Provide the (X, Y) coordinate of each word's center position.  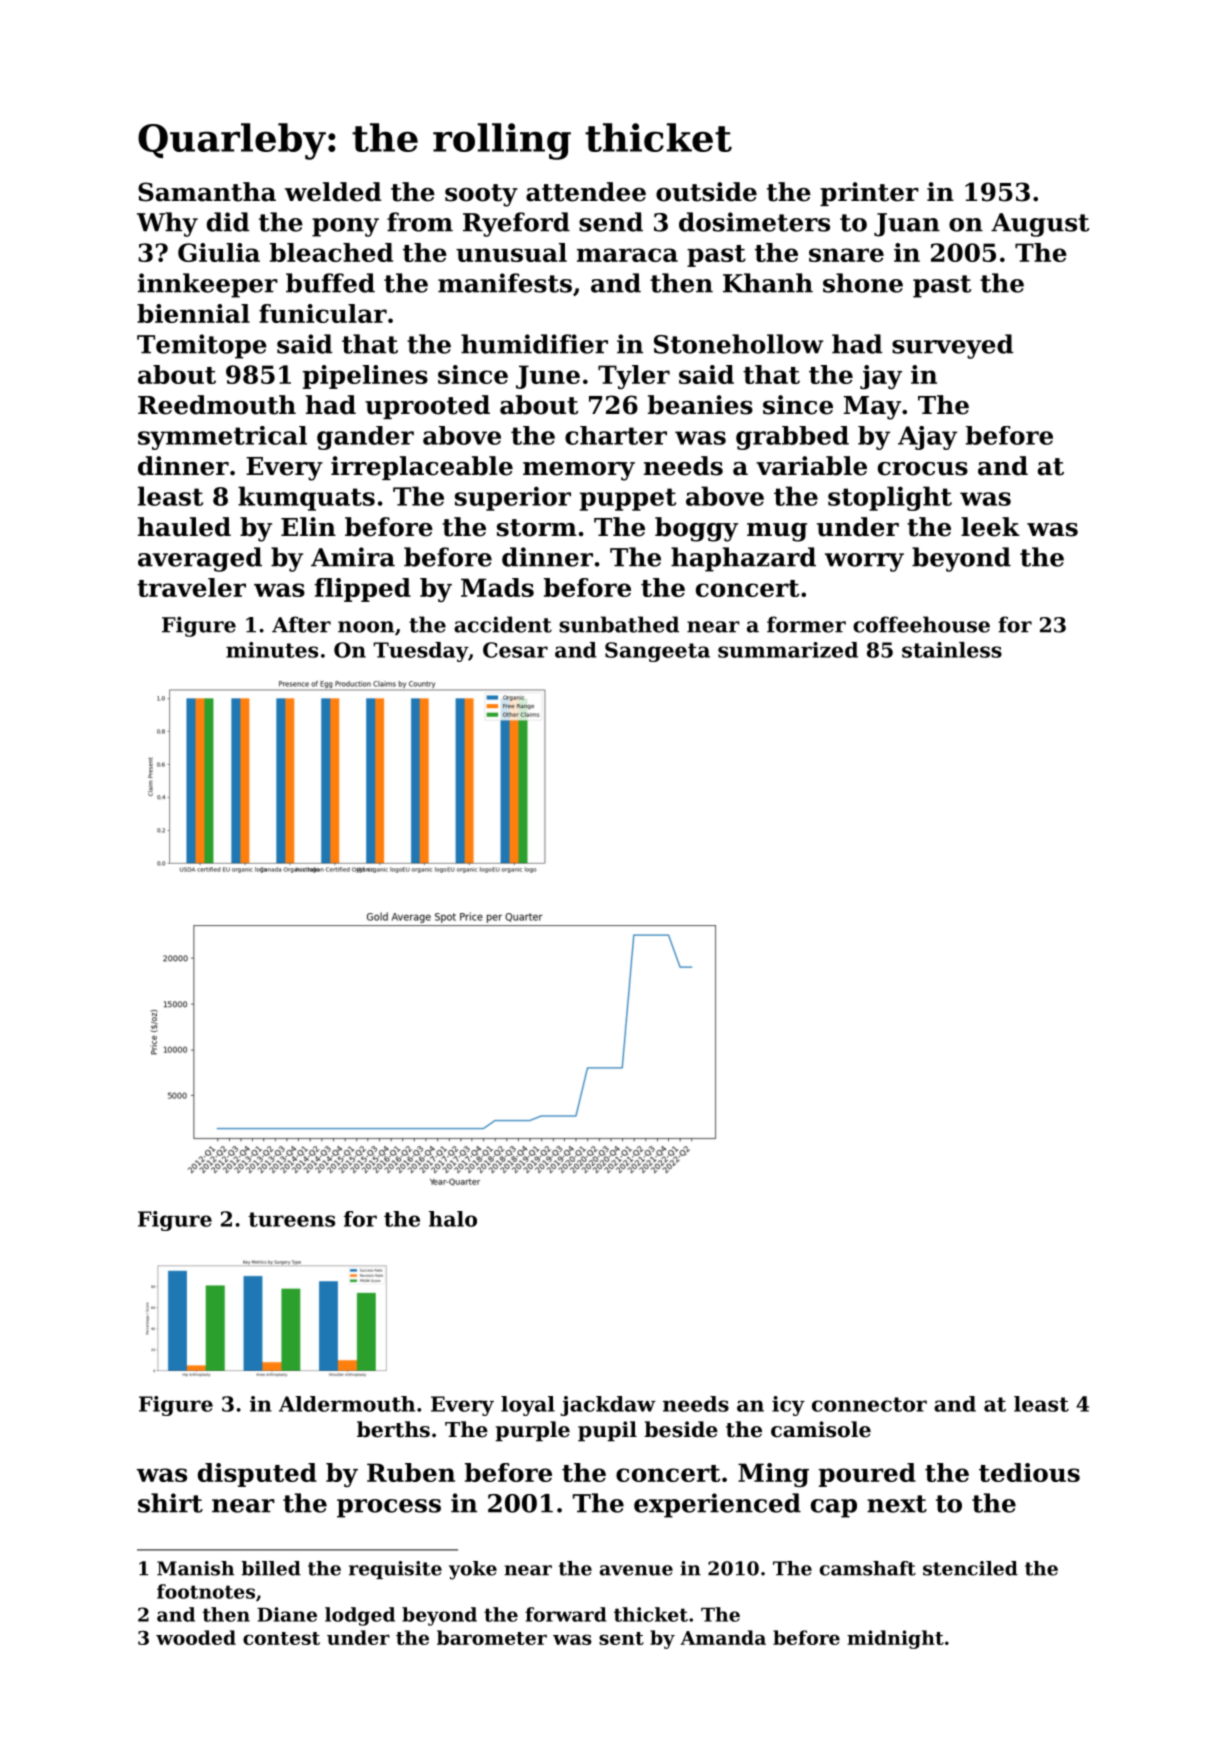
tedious (1029, 1472)
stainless (952, 650)
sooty (481, 195)
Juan (907, 225)
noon (366, 627)
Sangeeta (657, 652)
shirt (170, 1503)
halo (453, 1219)
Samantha (207, 192)
